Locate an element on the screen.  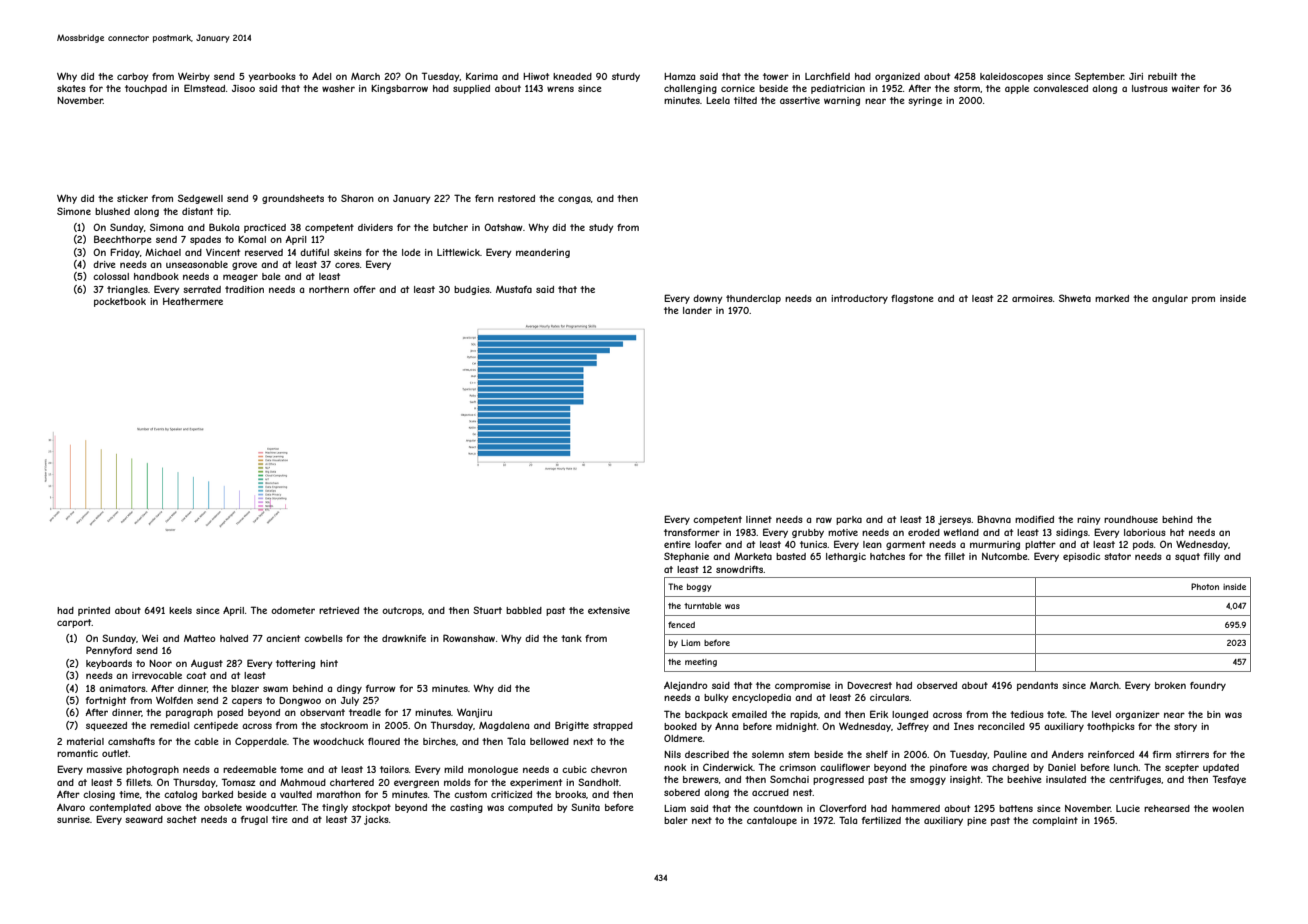
chevron is located at coordinates (609, 769).
